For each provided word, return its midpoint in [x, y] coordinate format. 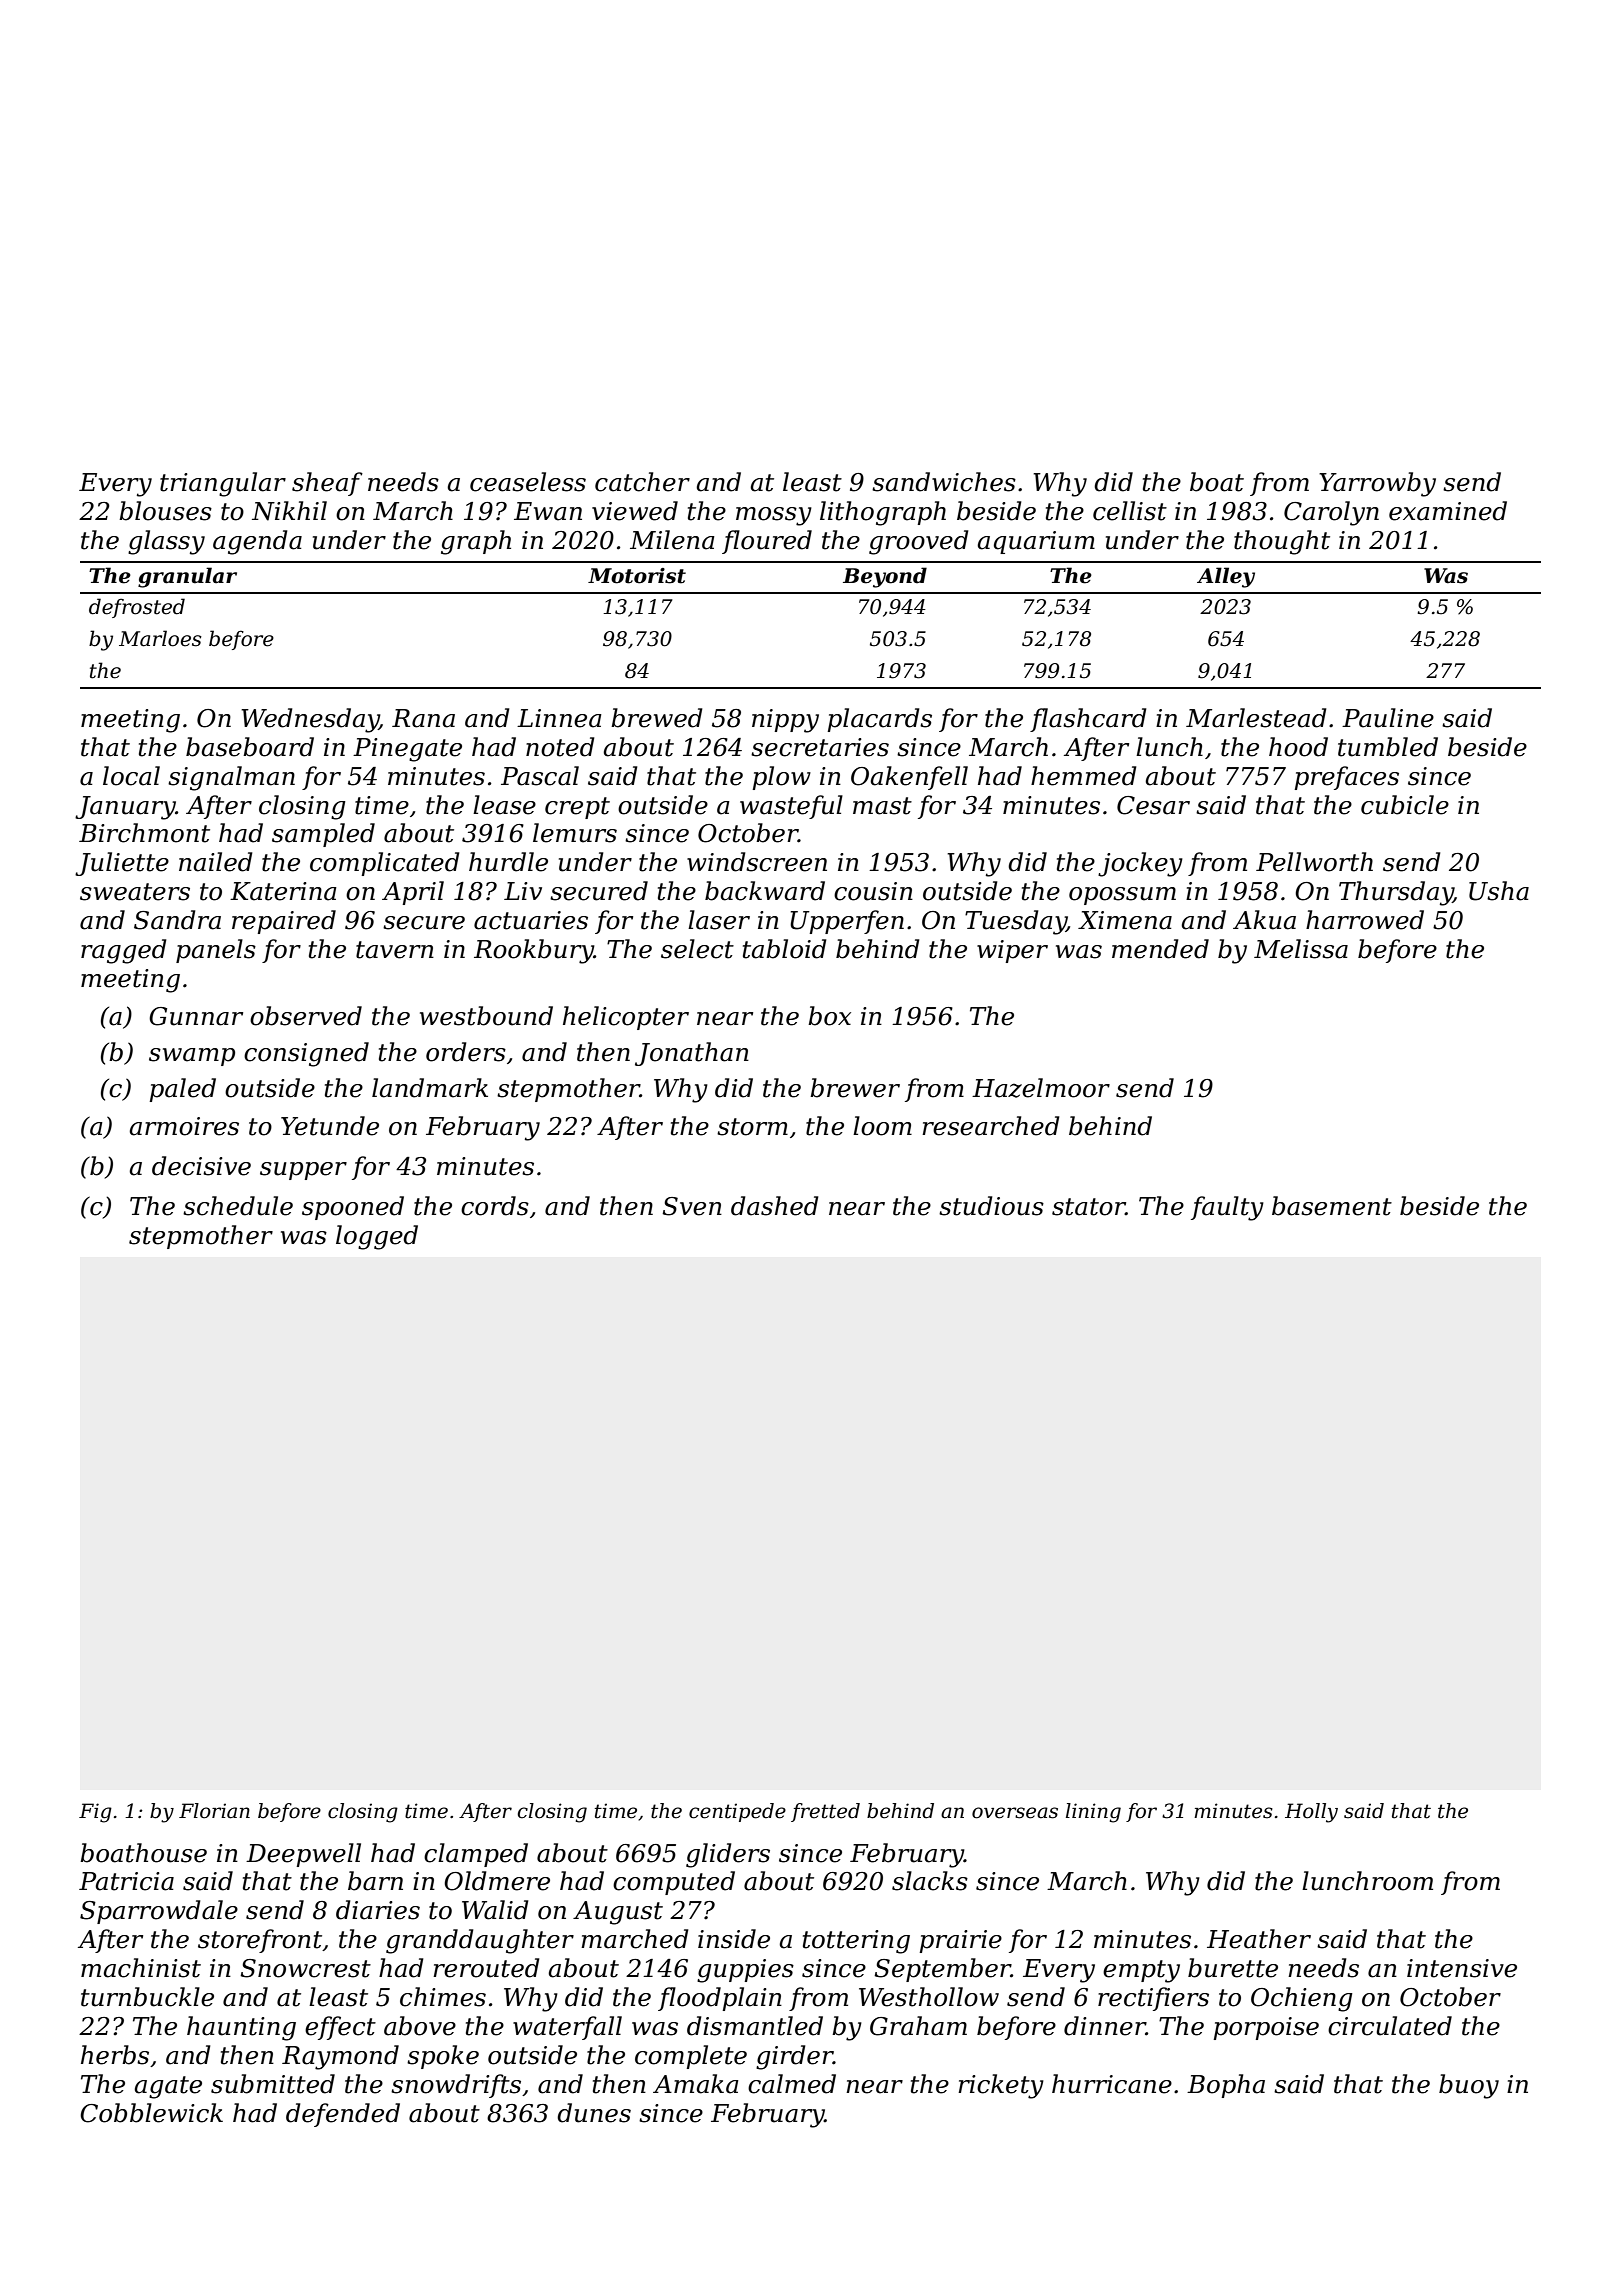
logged [377, 1237]
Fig [95, 1813]
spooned [353, 1208]
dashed [775, 1206]
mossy [774, 516]
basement [1332, 1206]
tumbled [1388, 747]
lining [1093, 1813]
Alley [1226, 577]
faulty [1227, 1208]
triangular [223, 484]
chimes [443, 1997]
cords [495, 1206]
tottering [856, 1942]
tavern [395, 950]
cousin [873, 891]
